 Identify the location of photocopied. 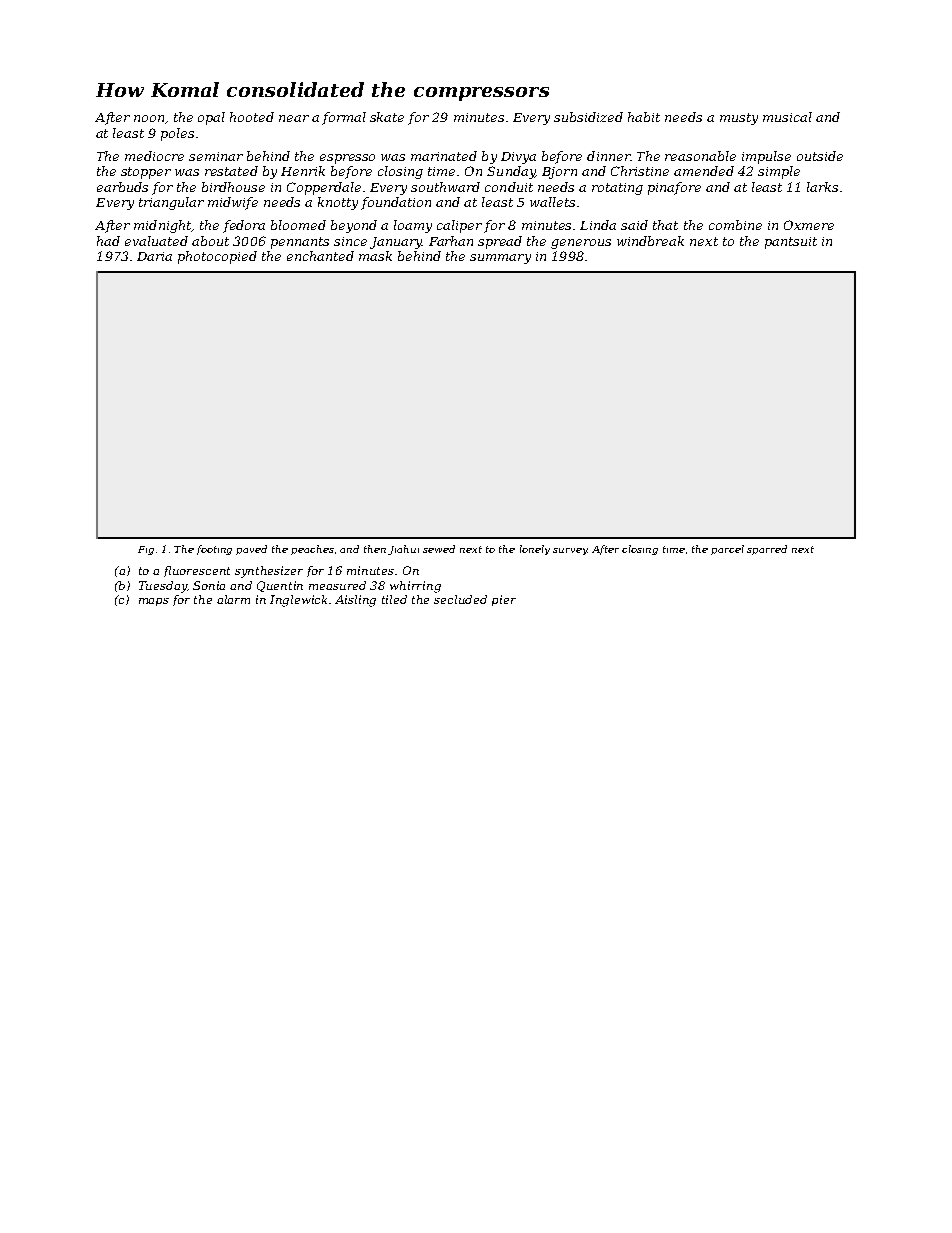
(217, 257).
